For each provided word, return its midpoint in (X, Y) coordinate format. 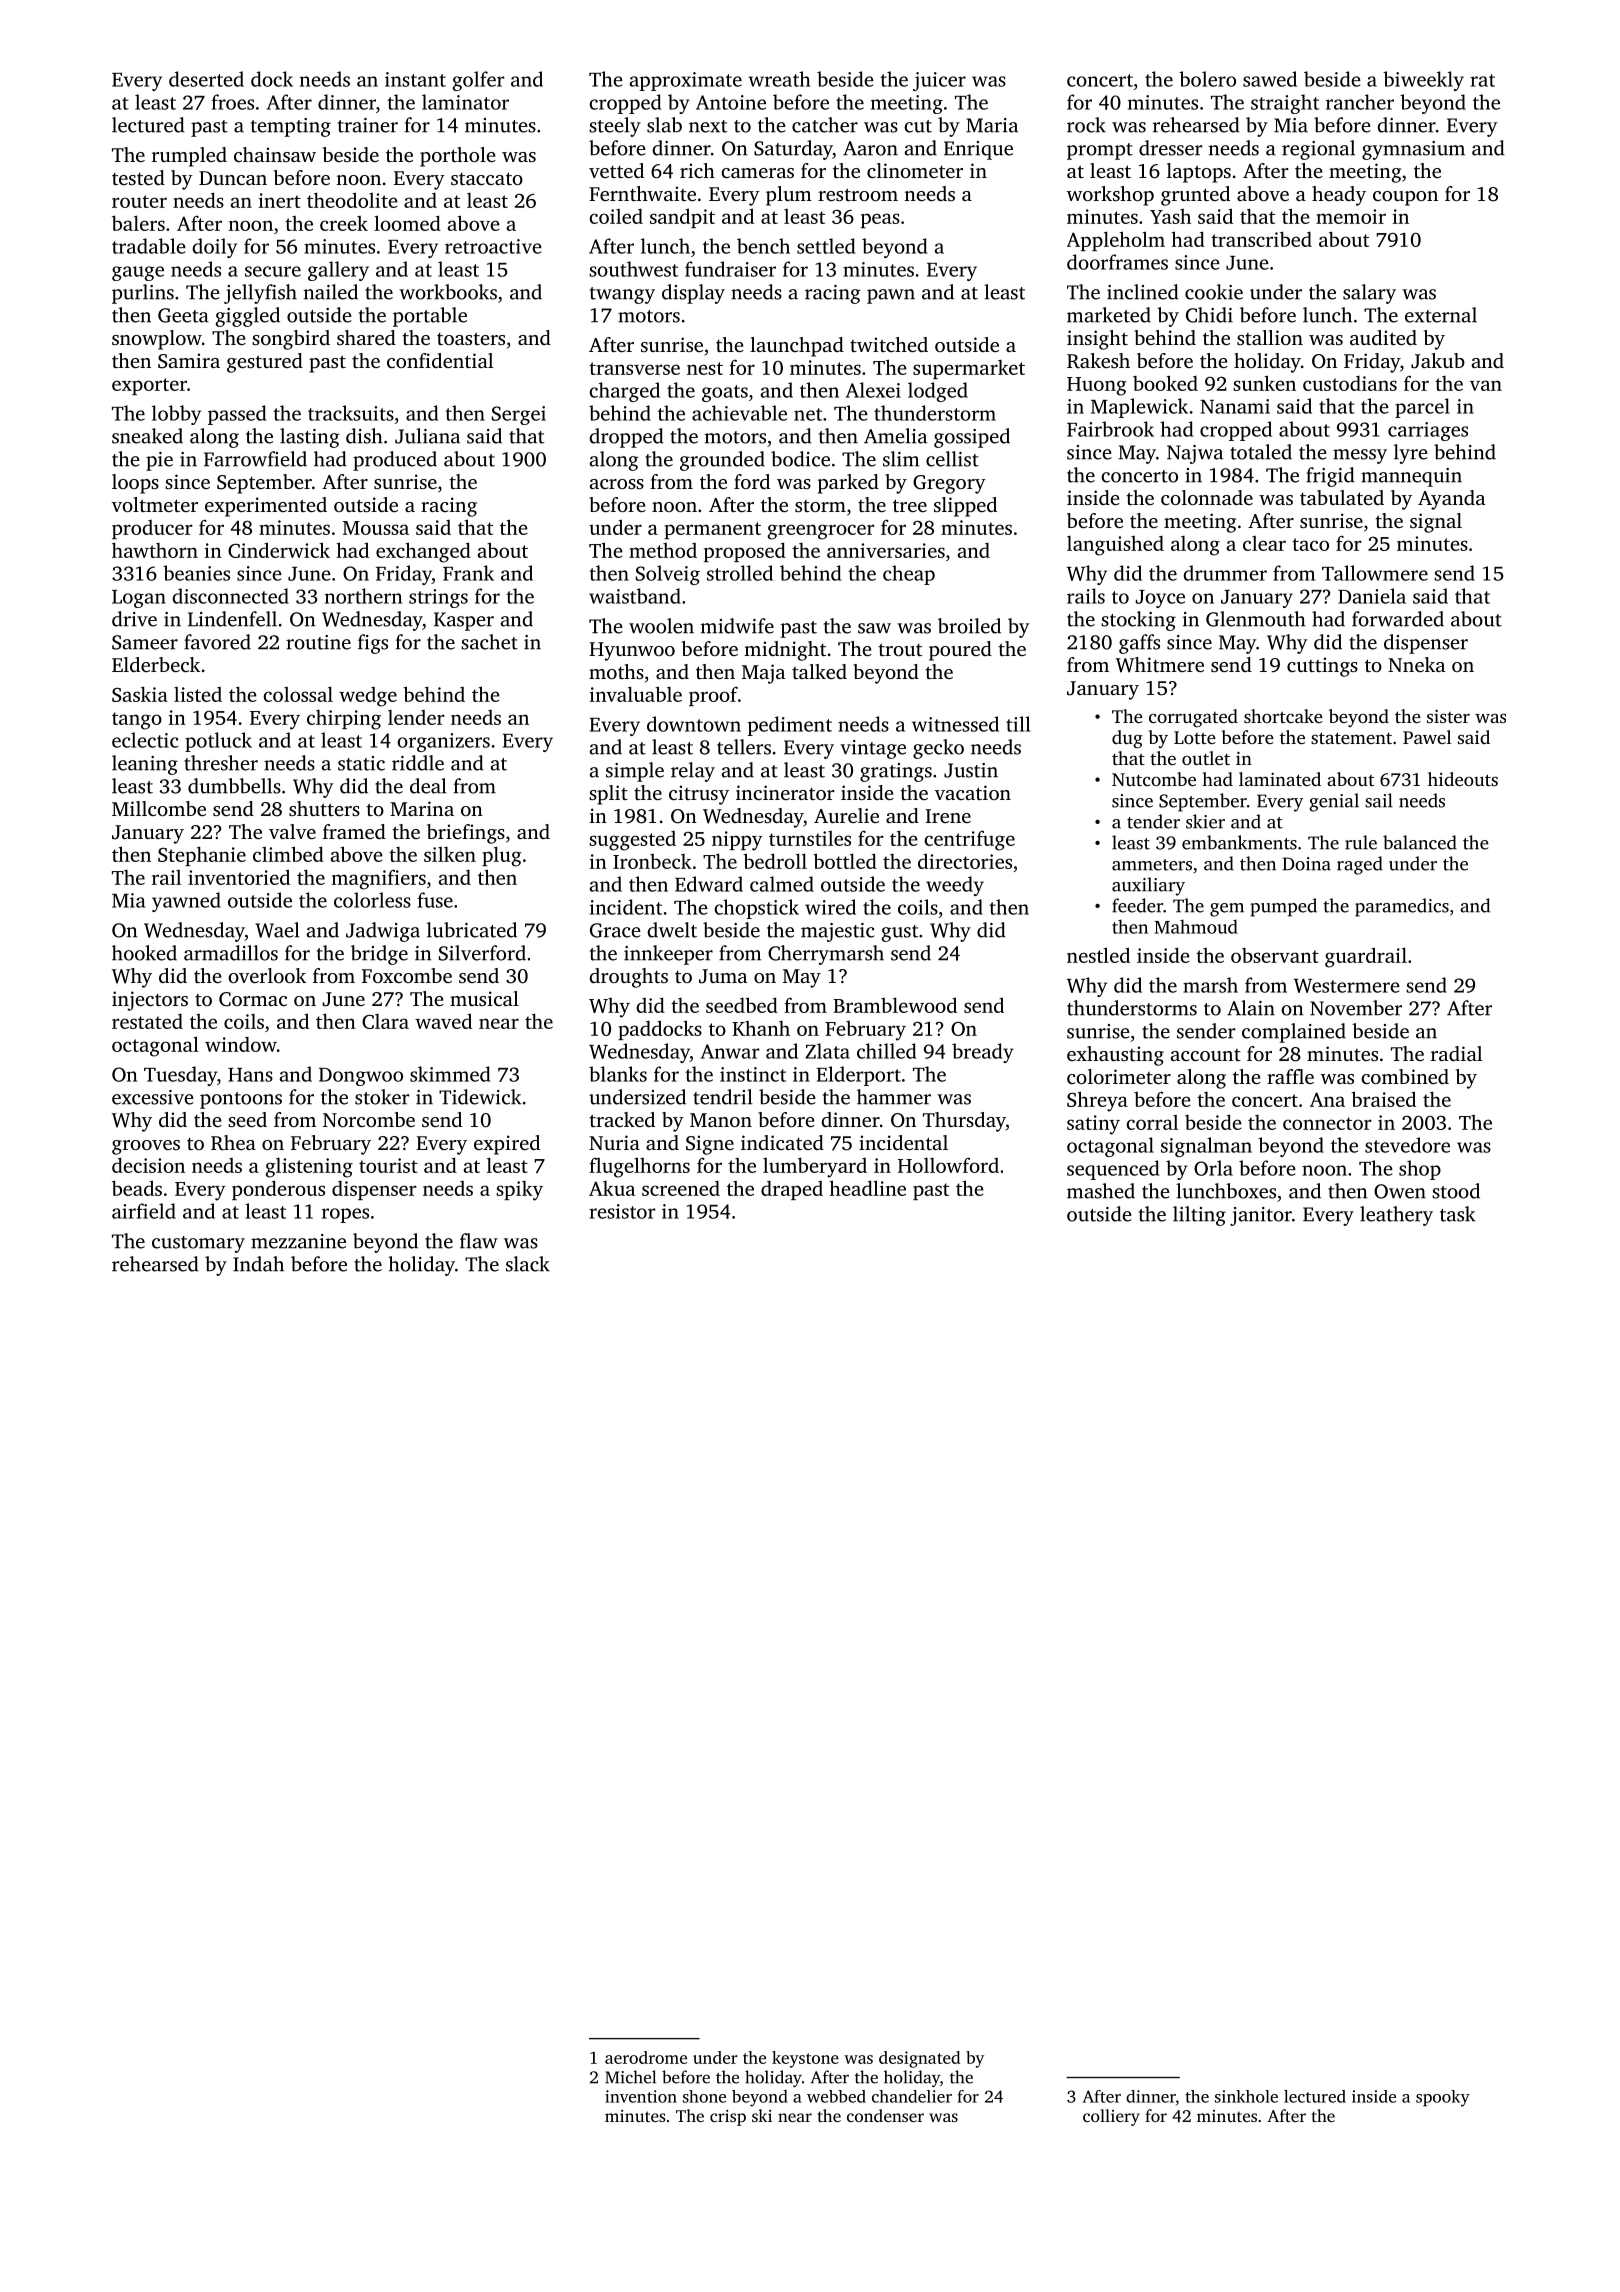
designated (919, 2059)
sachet (489, 642)
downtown (694, 724)
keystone (805, 2059)
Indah (258, 1264)
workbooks (448, 292)
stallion (1270, 337)
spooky (1443, 2098)
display (693, 294)
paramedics (1402, 907)
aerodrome (646, 2057)
